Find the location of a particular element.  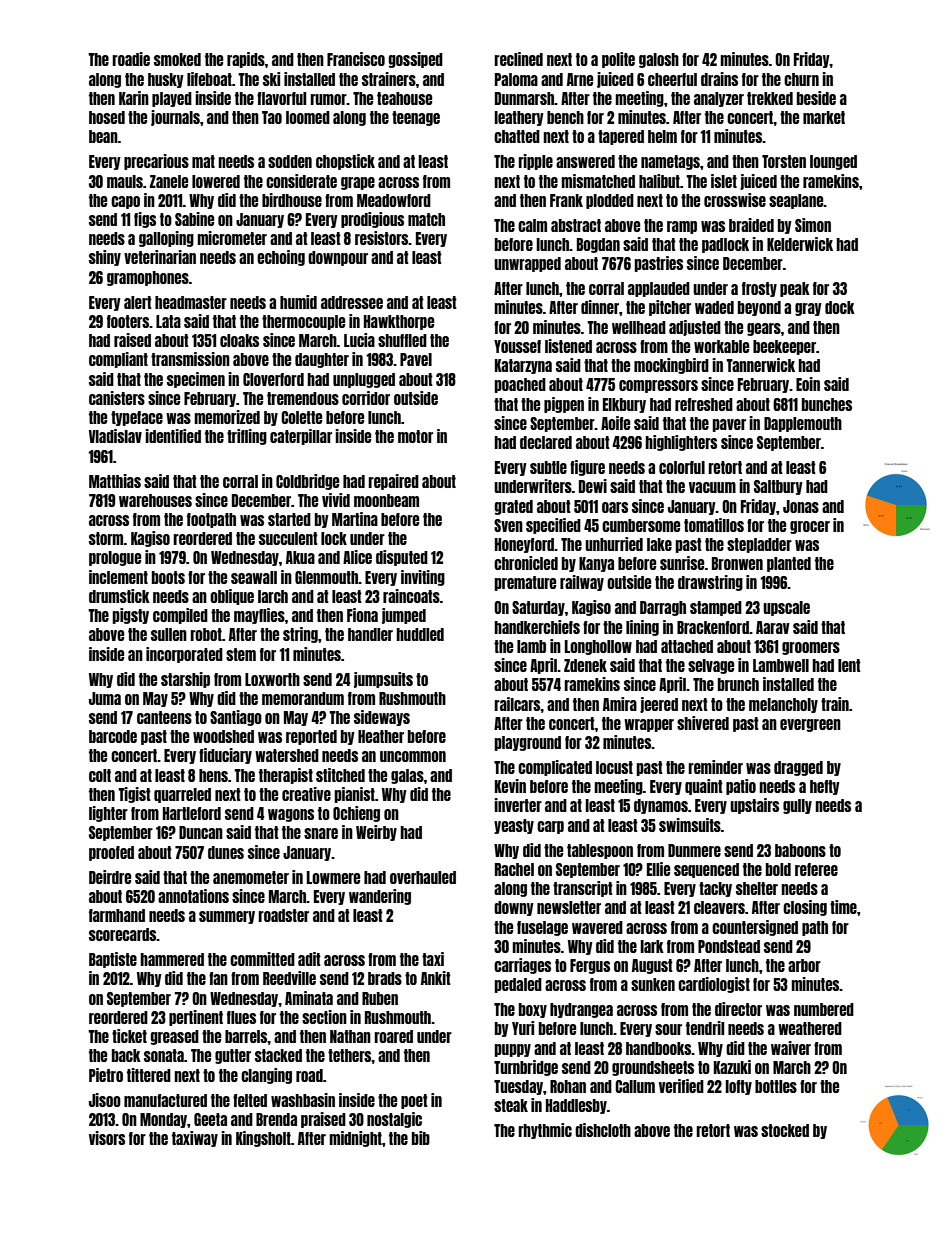

churn is located at coordinates (801, 79).
